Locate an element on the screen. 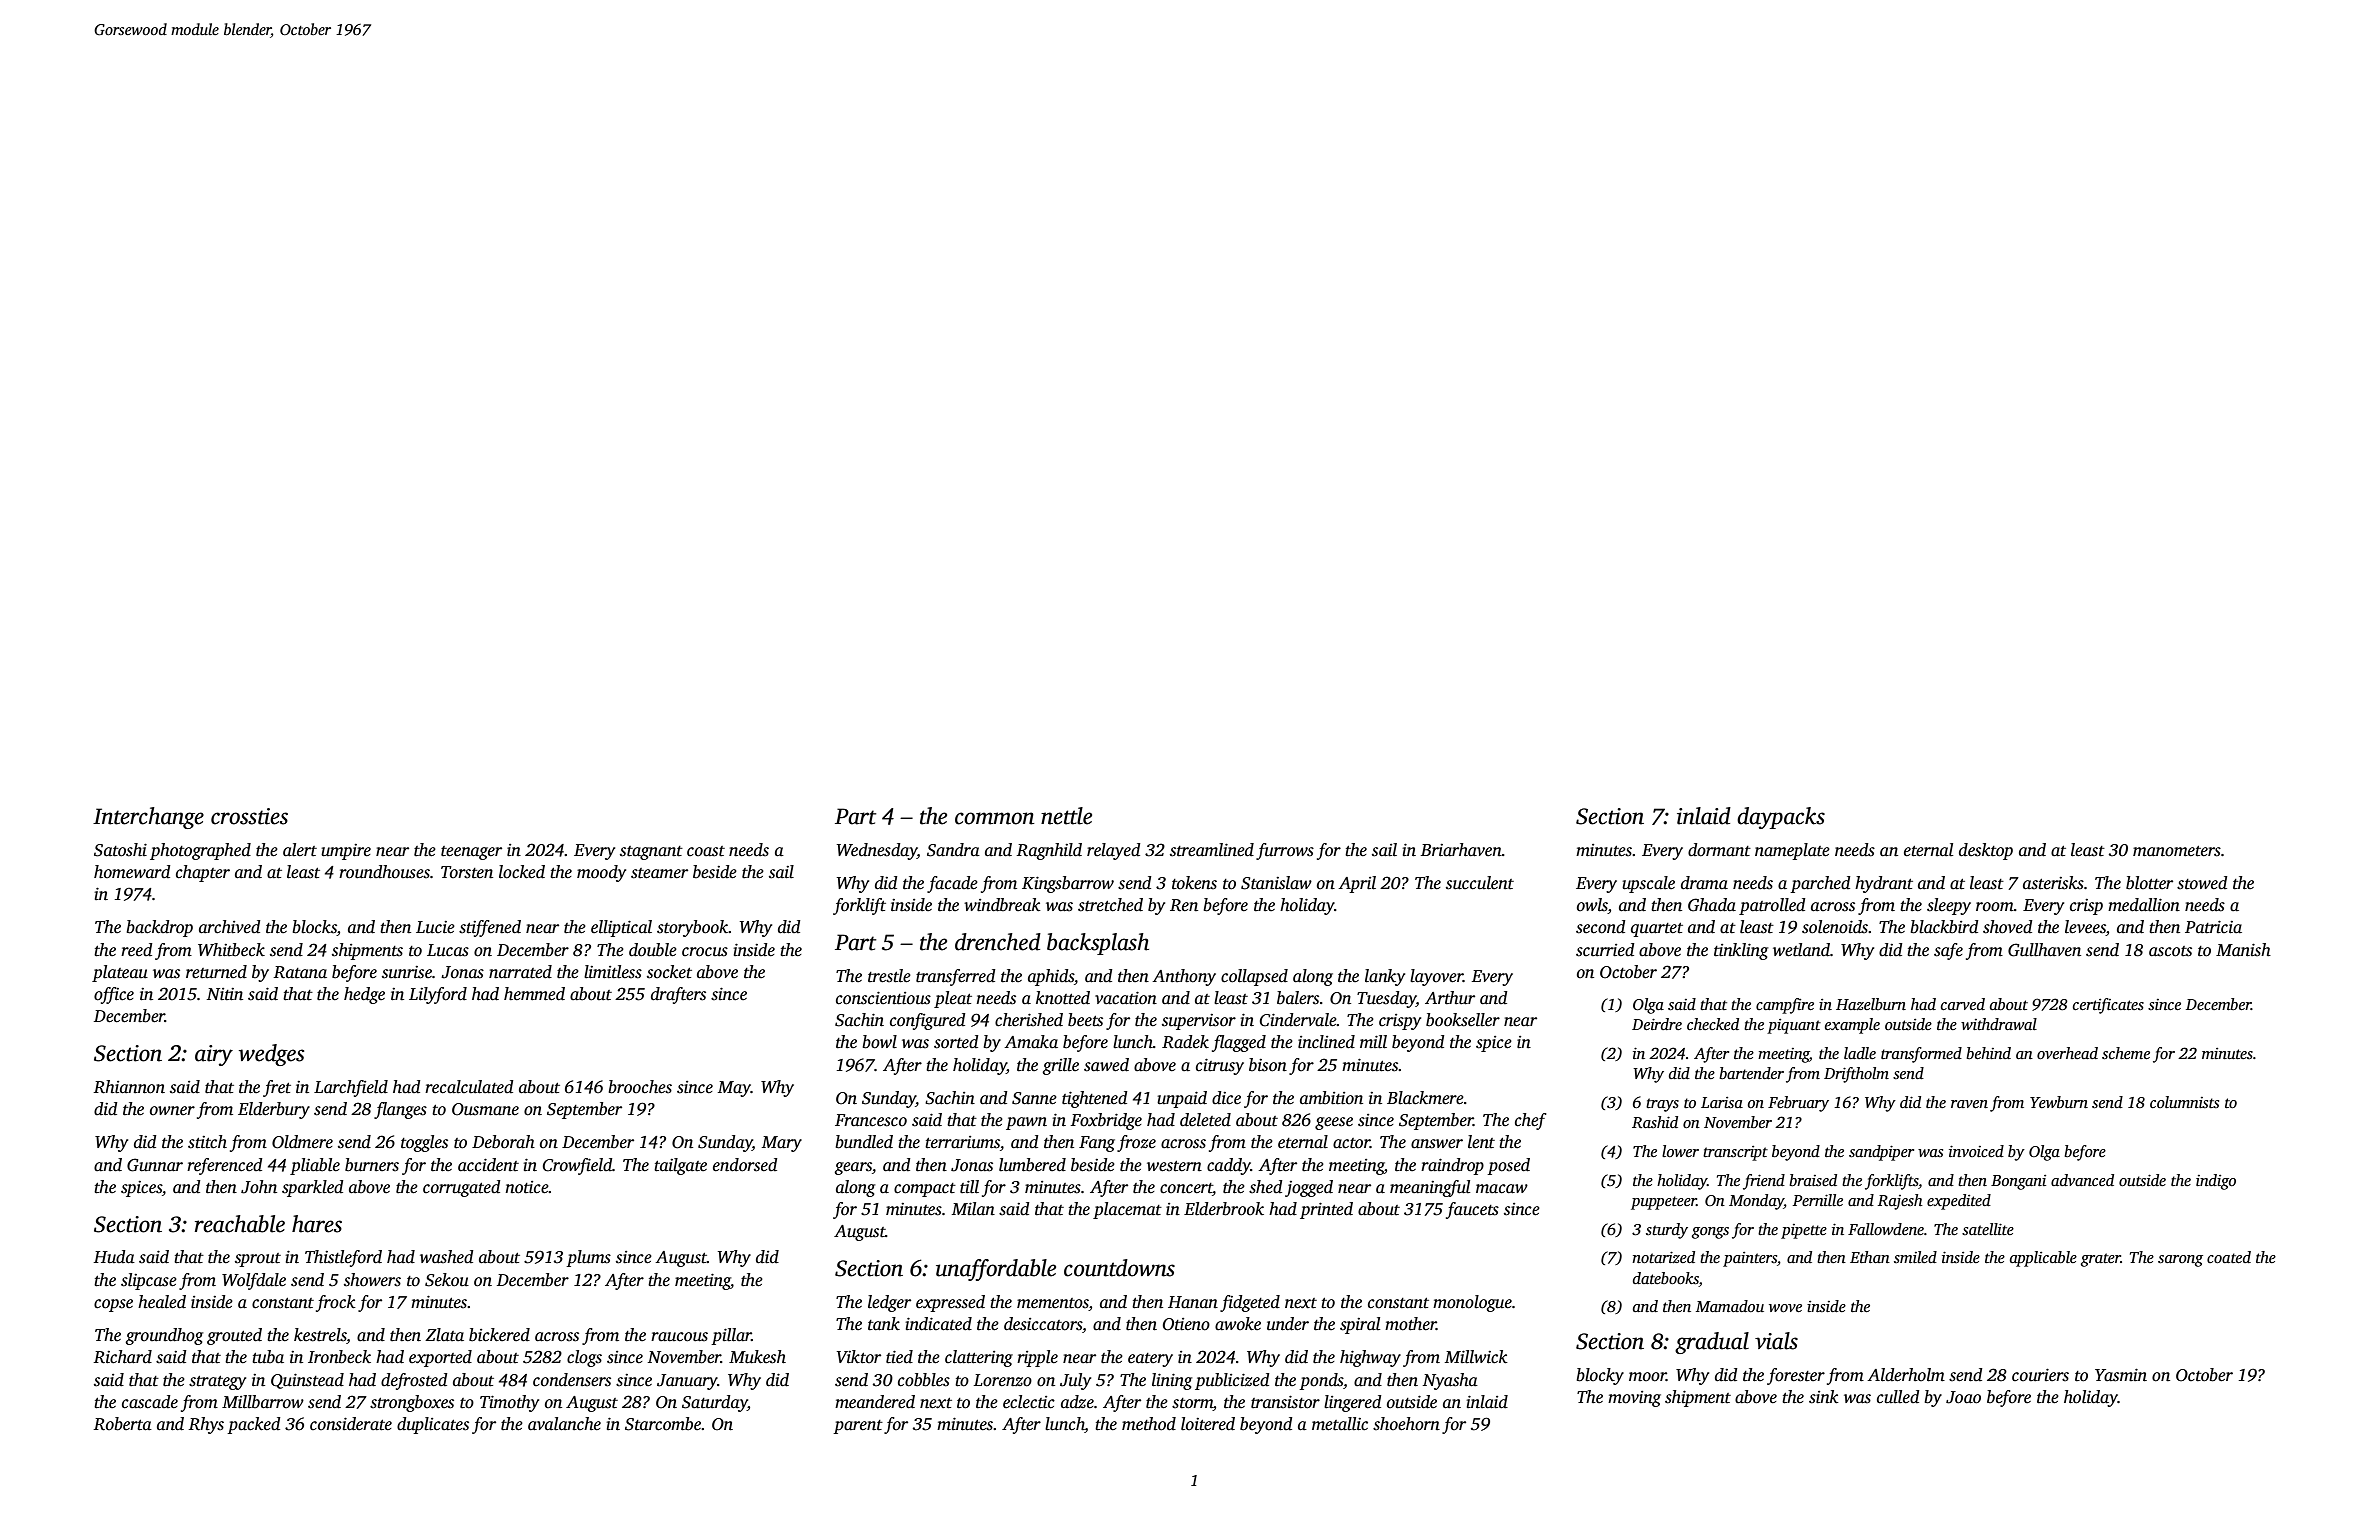 Image resolution: width=2380 pixels, height=1540 pixels. placemat is located at coordinates (1127, 1210).
